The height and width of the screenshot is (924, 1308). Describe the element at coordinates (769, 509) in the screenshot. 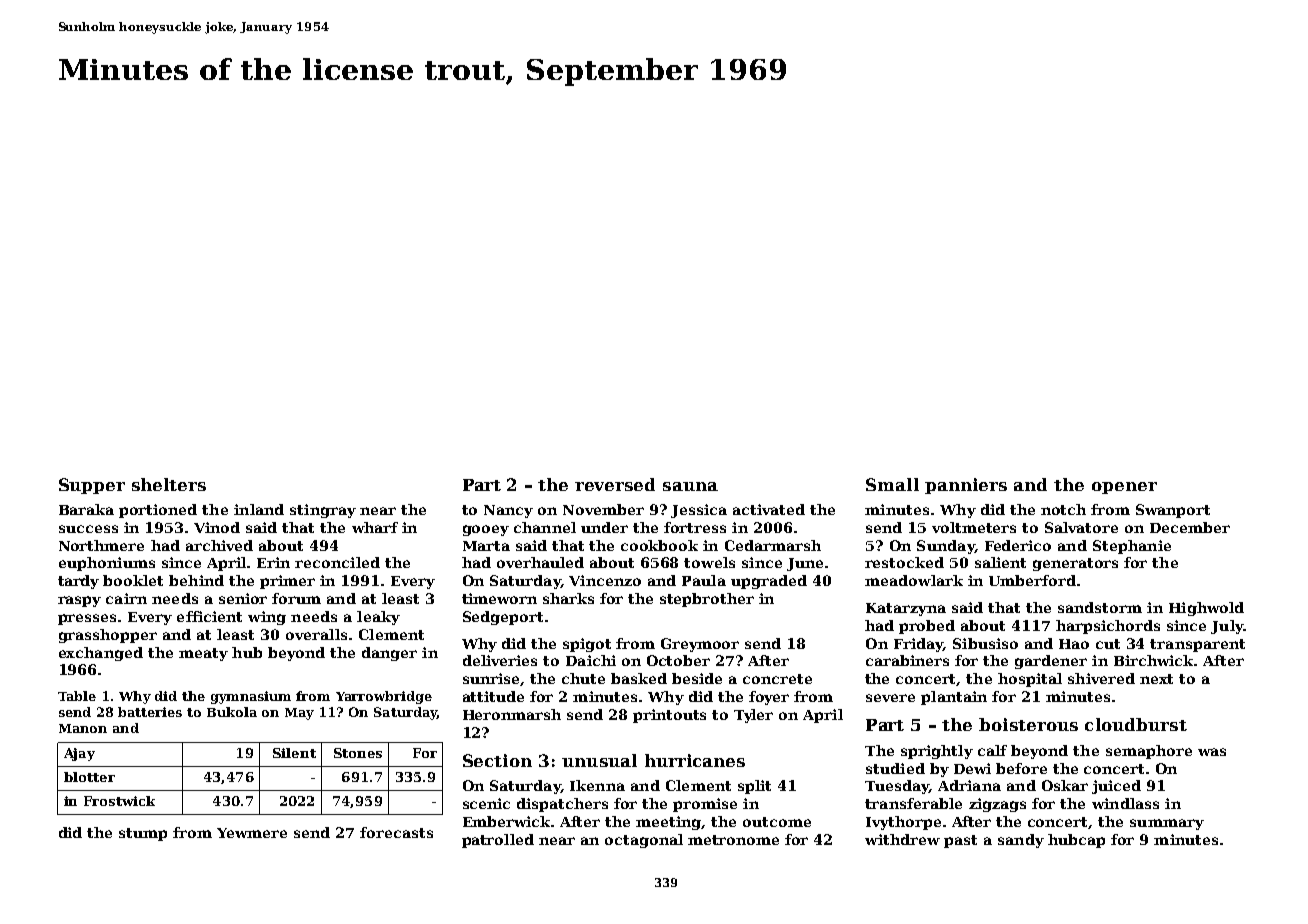

I see `activated` at that location.
